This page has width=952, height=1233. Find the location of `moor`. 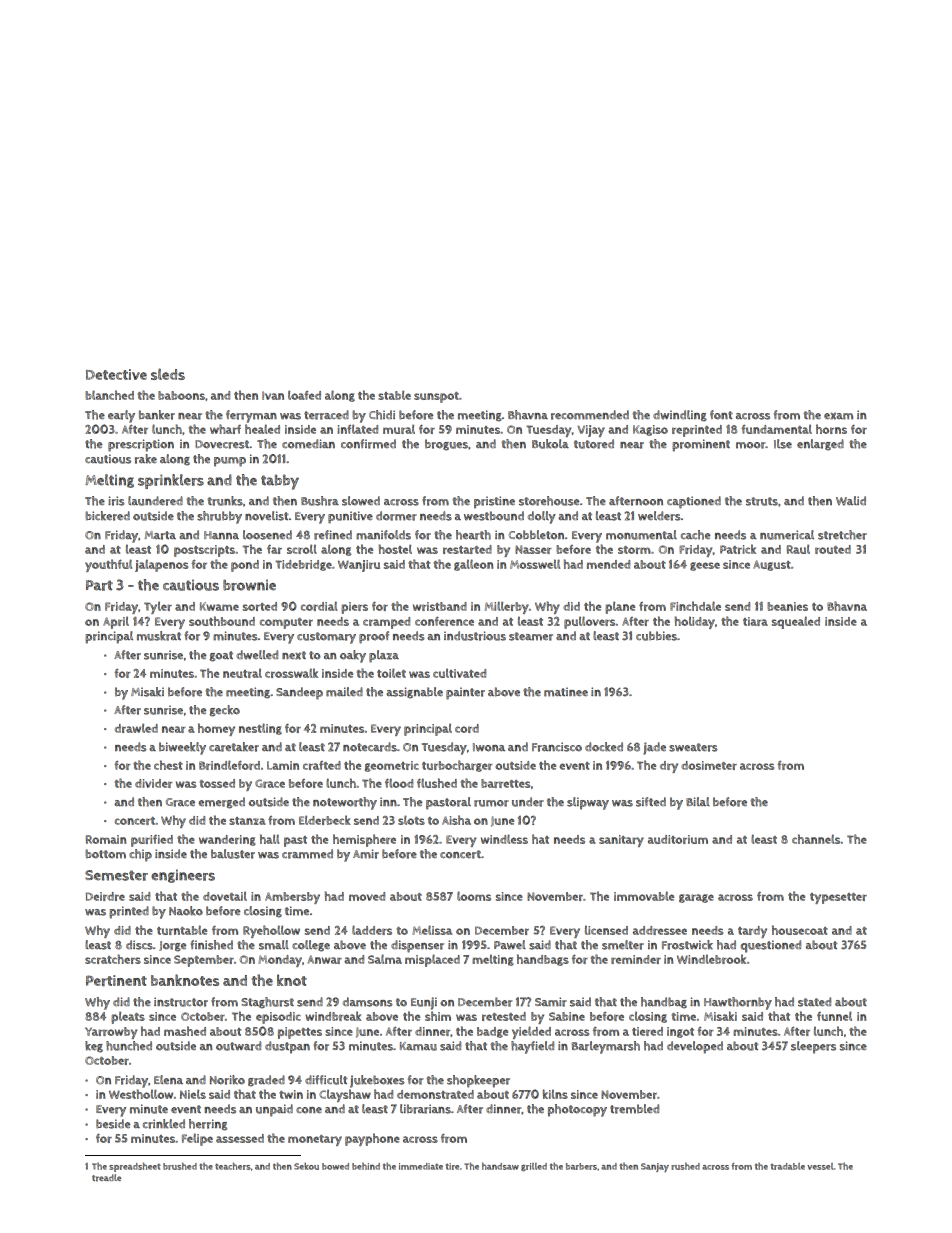

moor is located at coordinates (751, 445).
